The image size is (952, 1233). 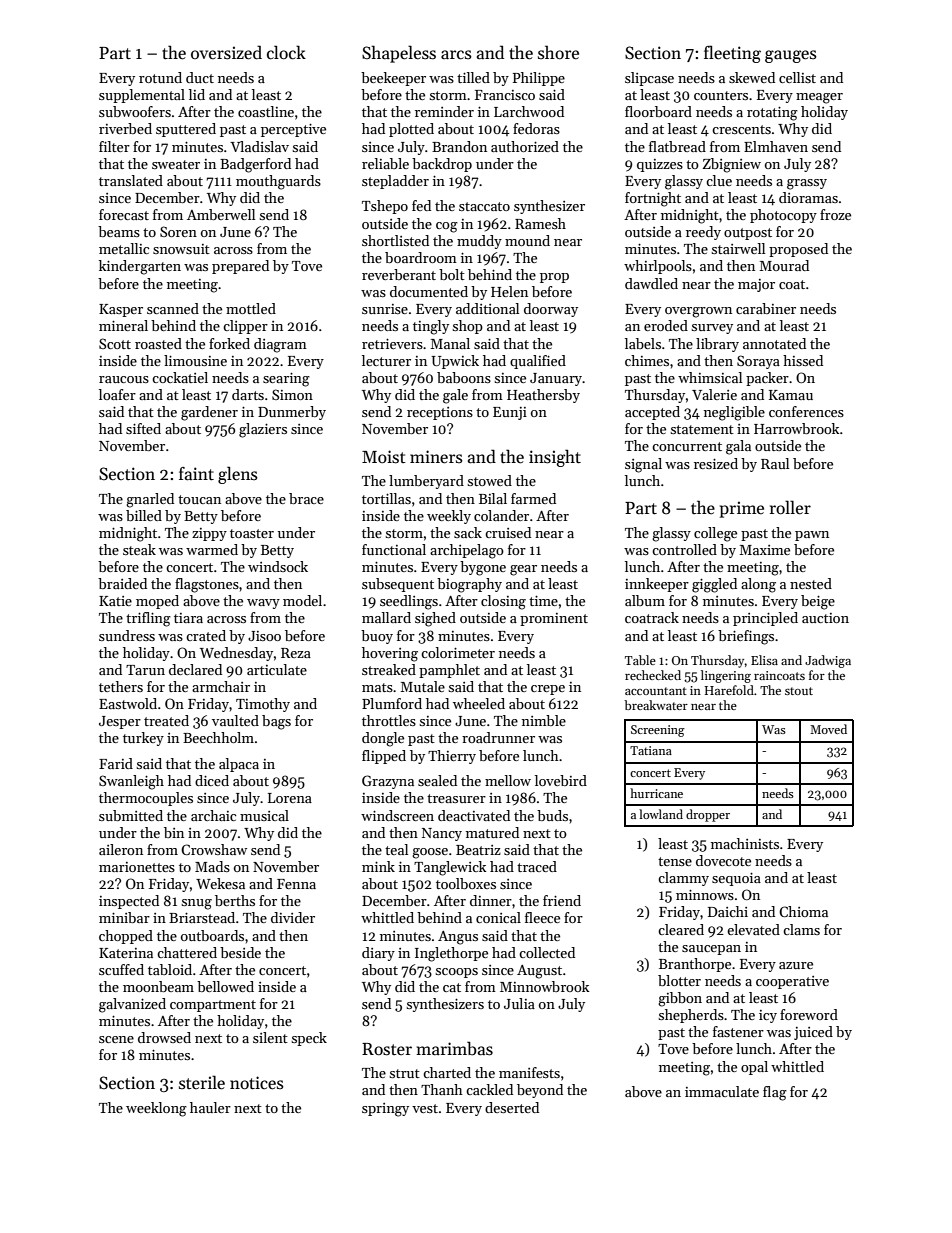 I want to click on lingering, so click(x=726, y=676).
